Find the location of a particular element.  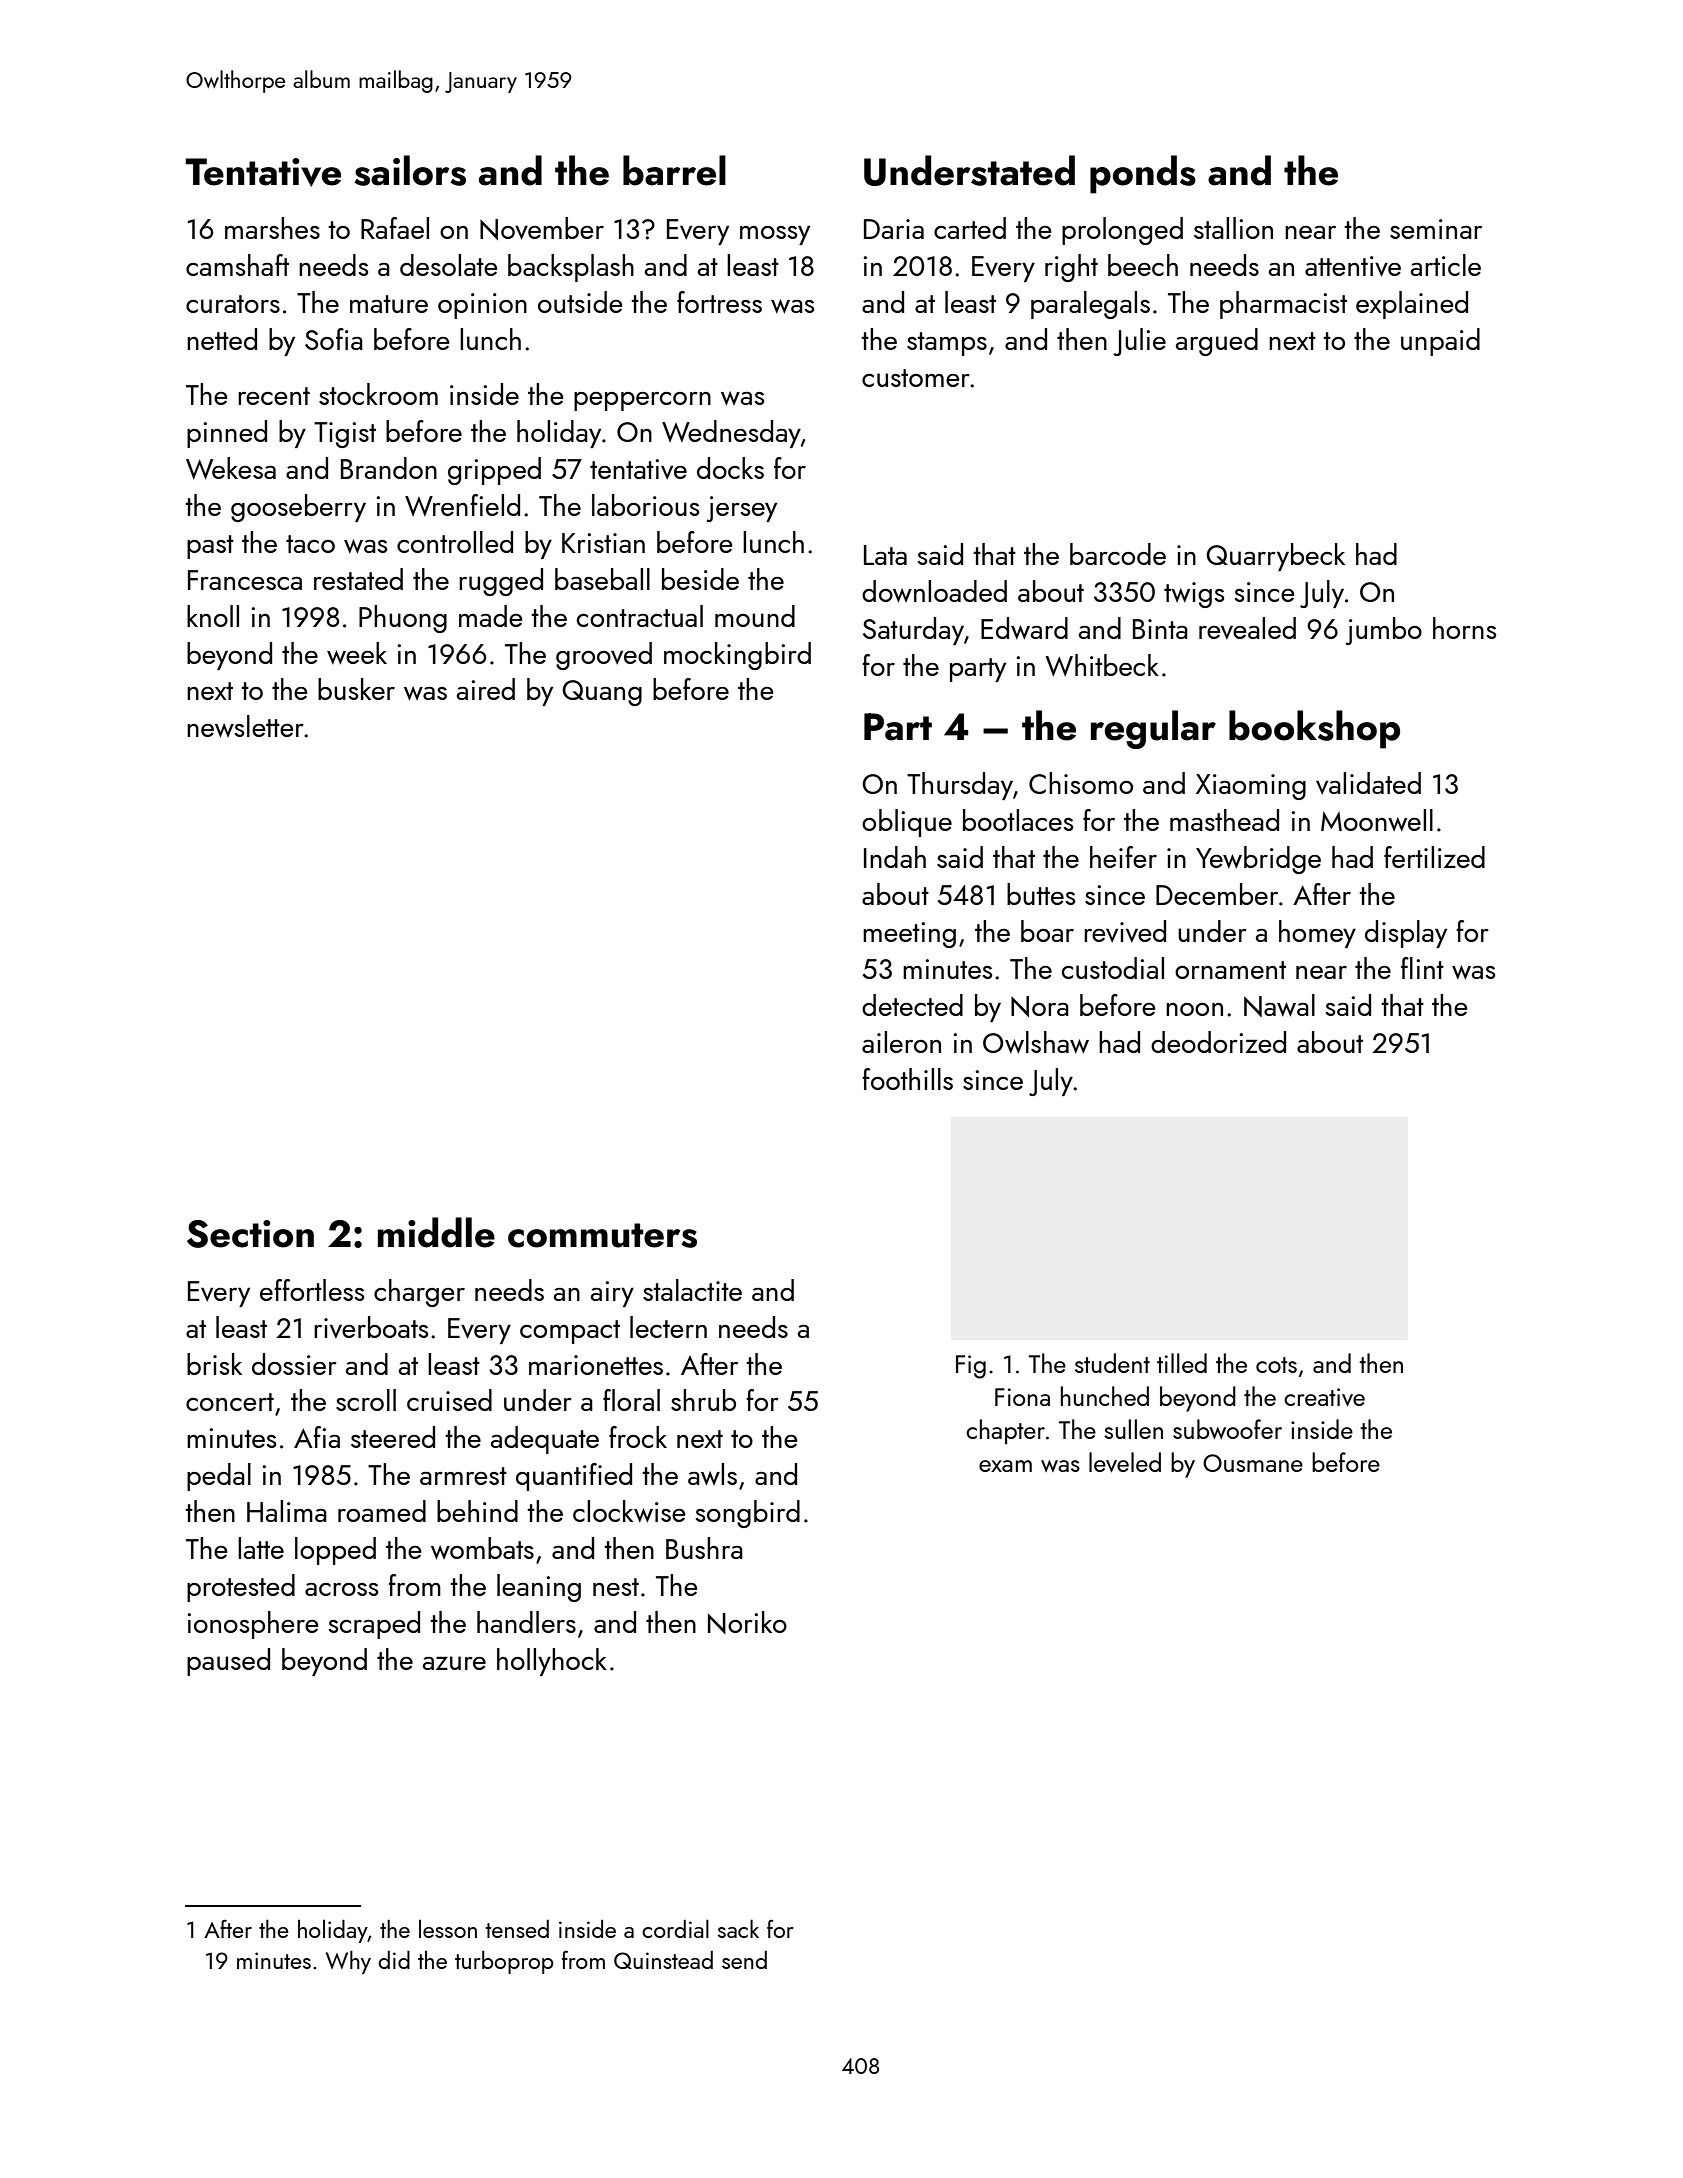

Why is located at coordinates (348, 1962).
